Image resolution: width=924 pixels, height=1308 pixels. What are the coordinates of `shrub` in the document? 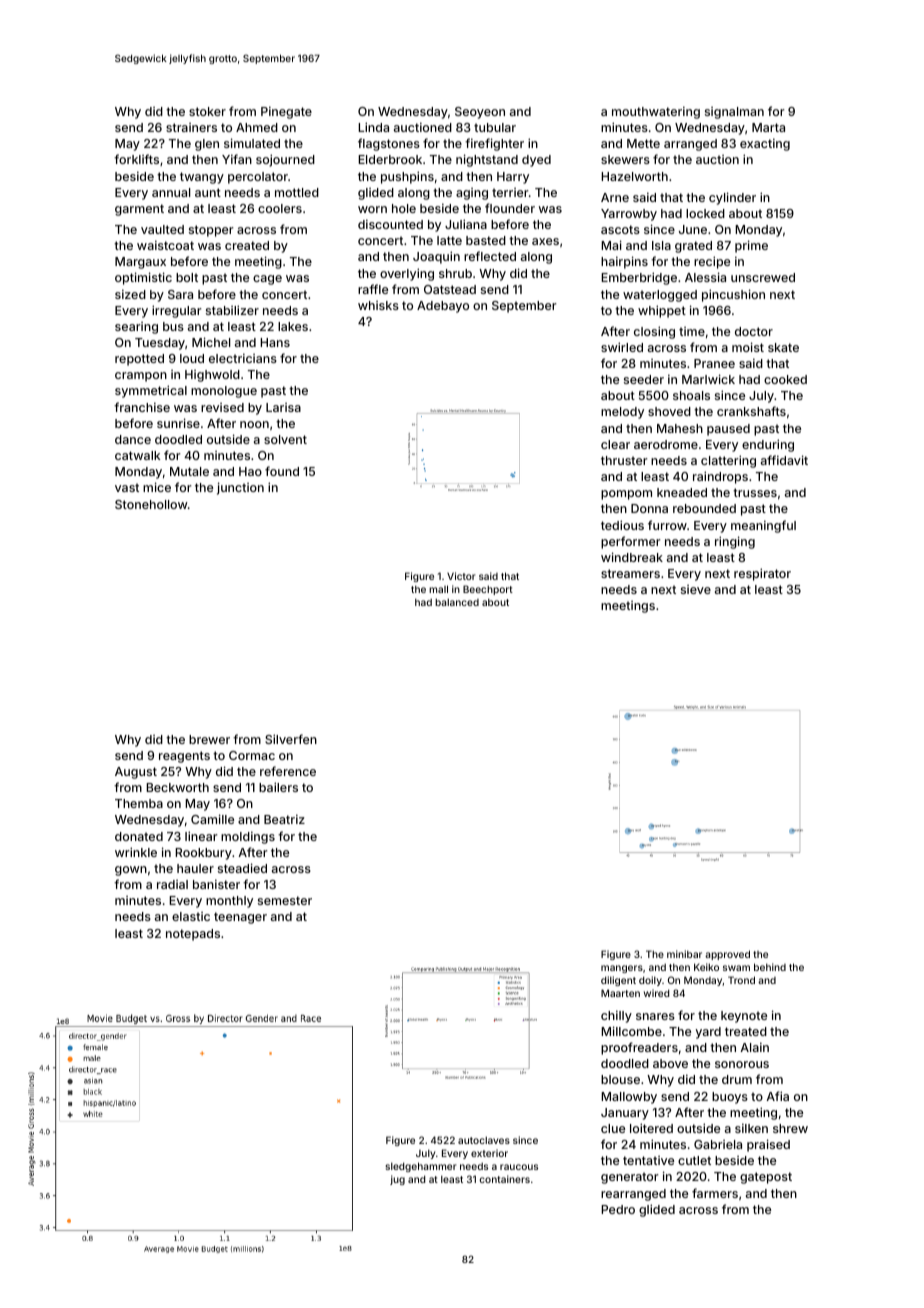 It's located at (455, 273).
